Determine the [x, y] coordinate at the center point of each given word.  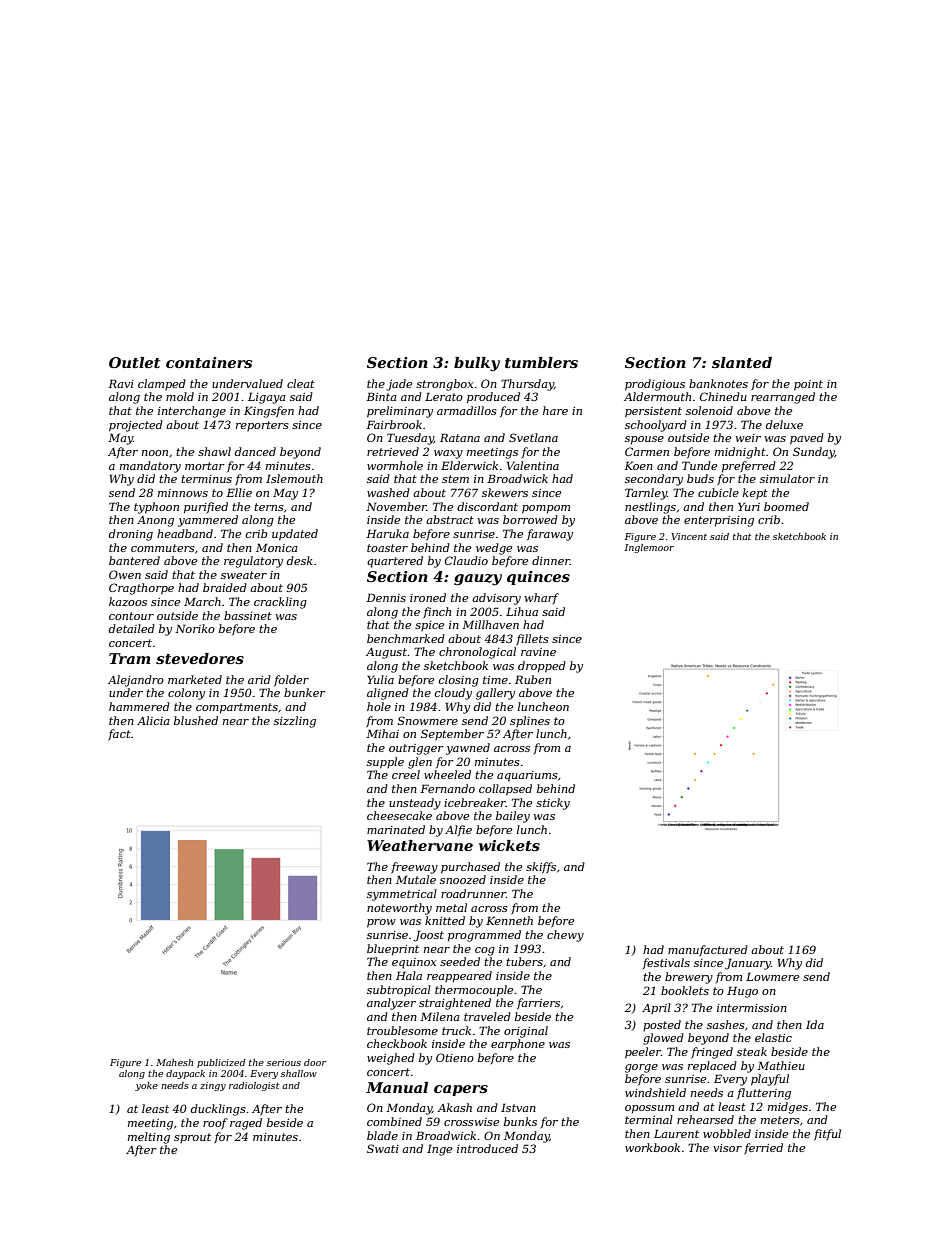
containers [209, 362]
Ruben [533, 679]
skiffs [541, 868]
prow [381, 923]
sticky [553, 804]
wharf [542, 598]
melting [149, 1138]
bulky [477, 364]
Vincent [689, 536]
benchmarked [406, 638]
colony [186, 694]
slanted [742, 362]
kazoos [128, 601]
